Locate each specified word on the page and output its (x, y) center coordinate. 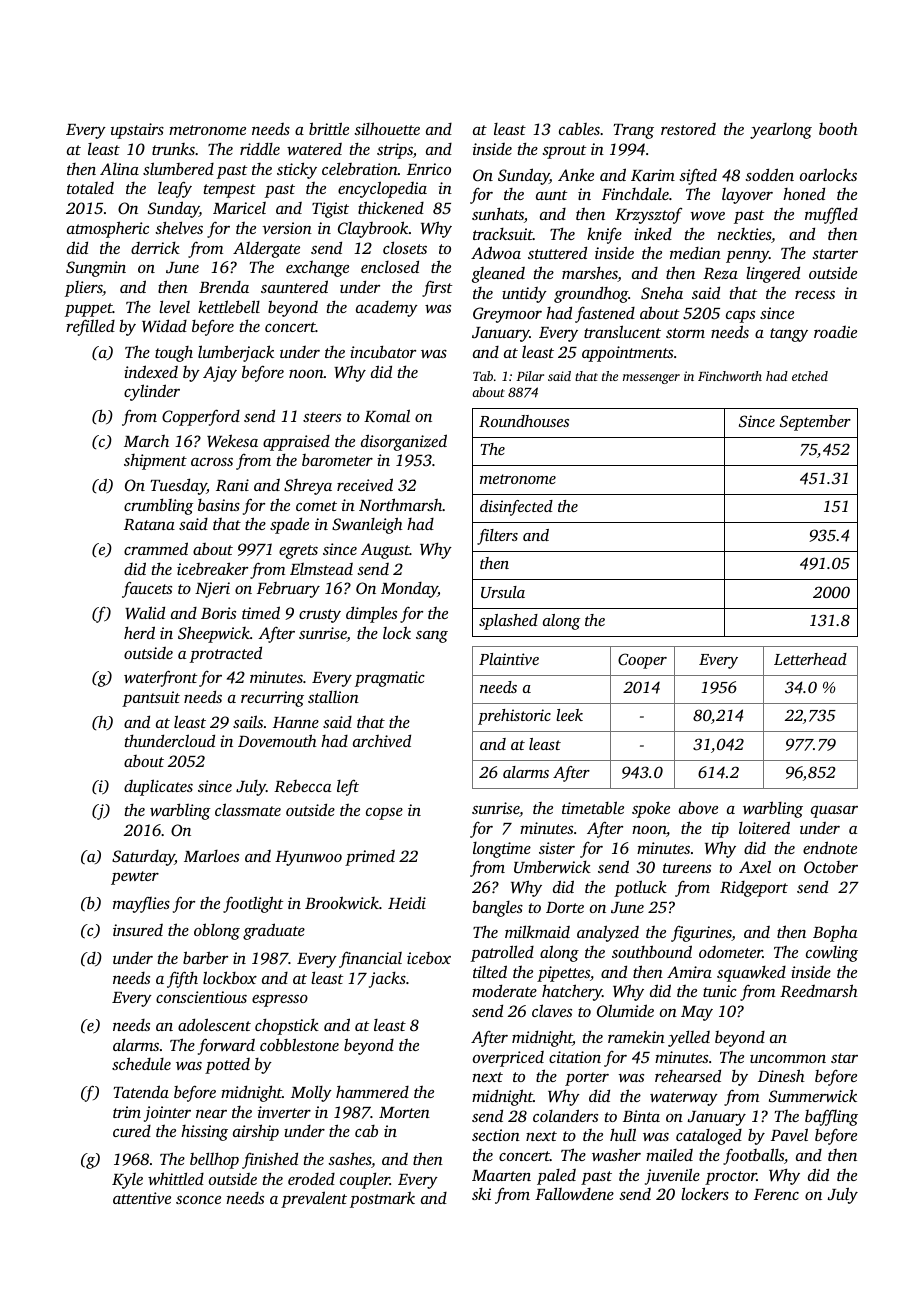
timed (261, 612)
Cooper (642, 661)
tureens (687, 868)
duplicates (158, 787)
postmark (382, 1199)
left (348, 787)
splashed (508, 622)
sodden (769, 174)
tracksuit (503, 234)
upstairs (137, 131)
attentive (142, 1198)
